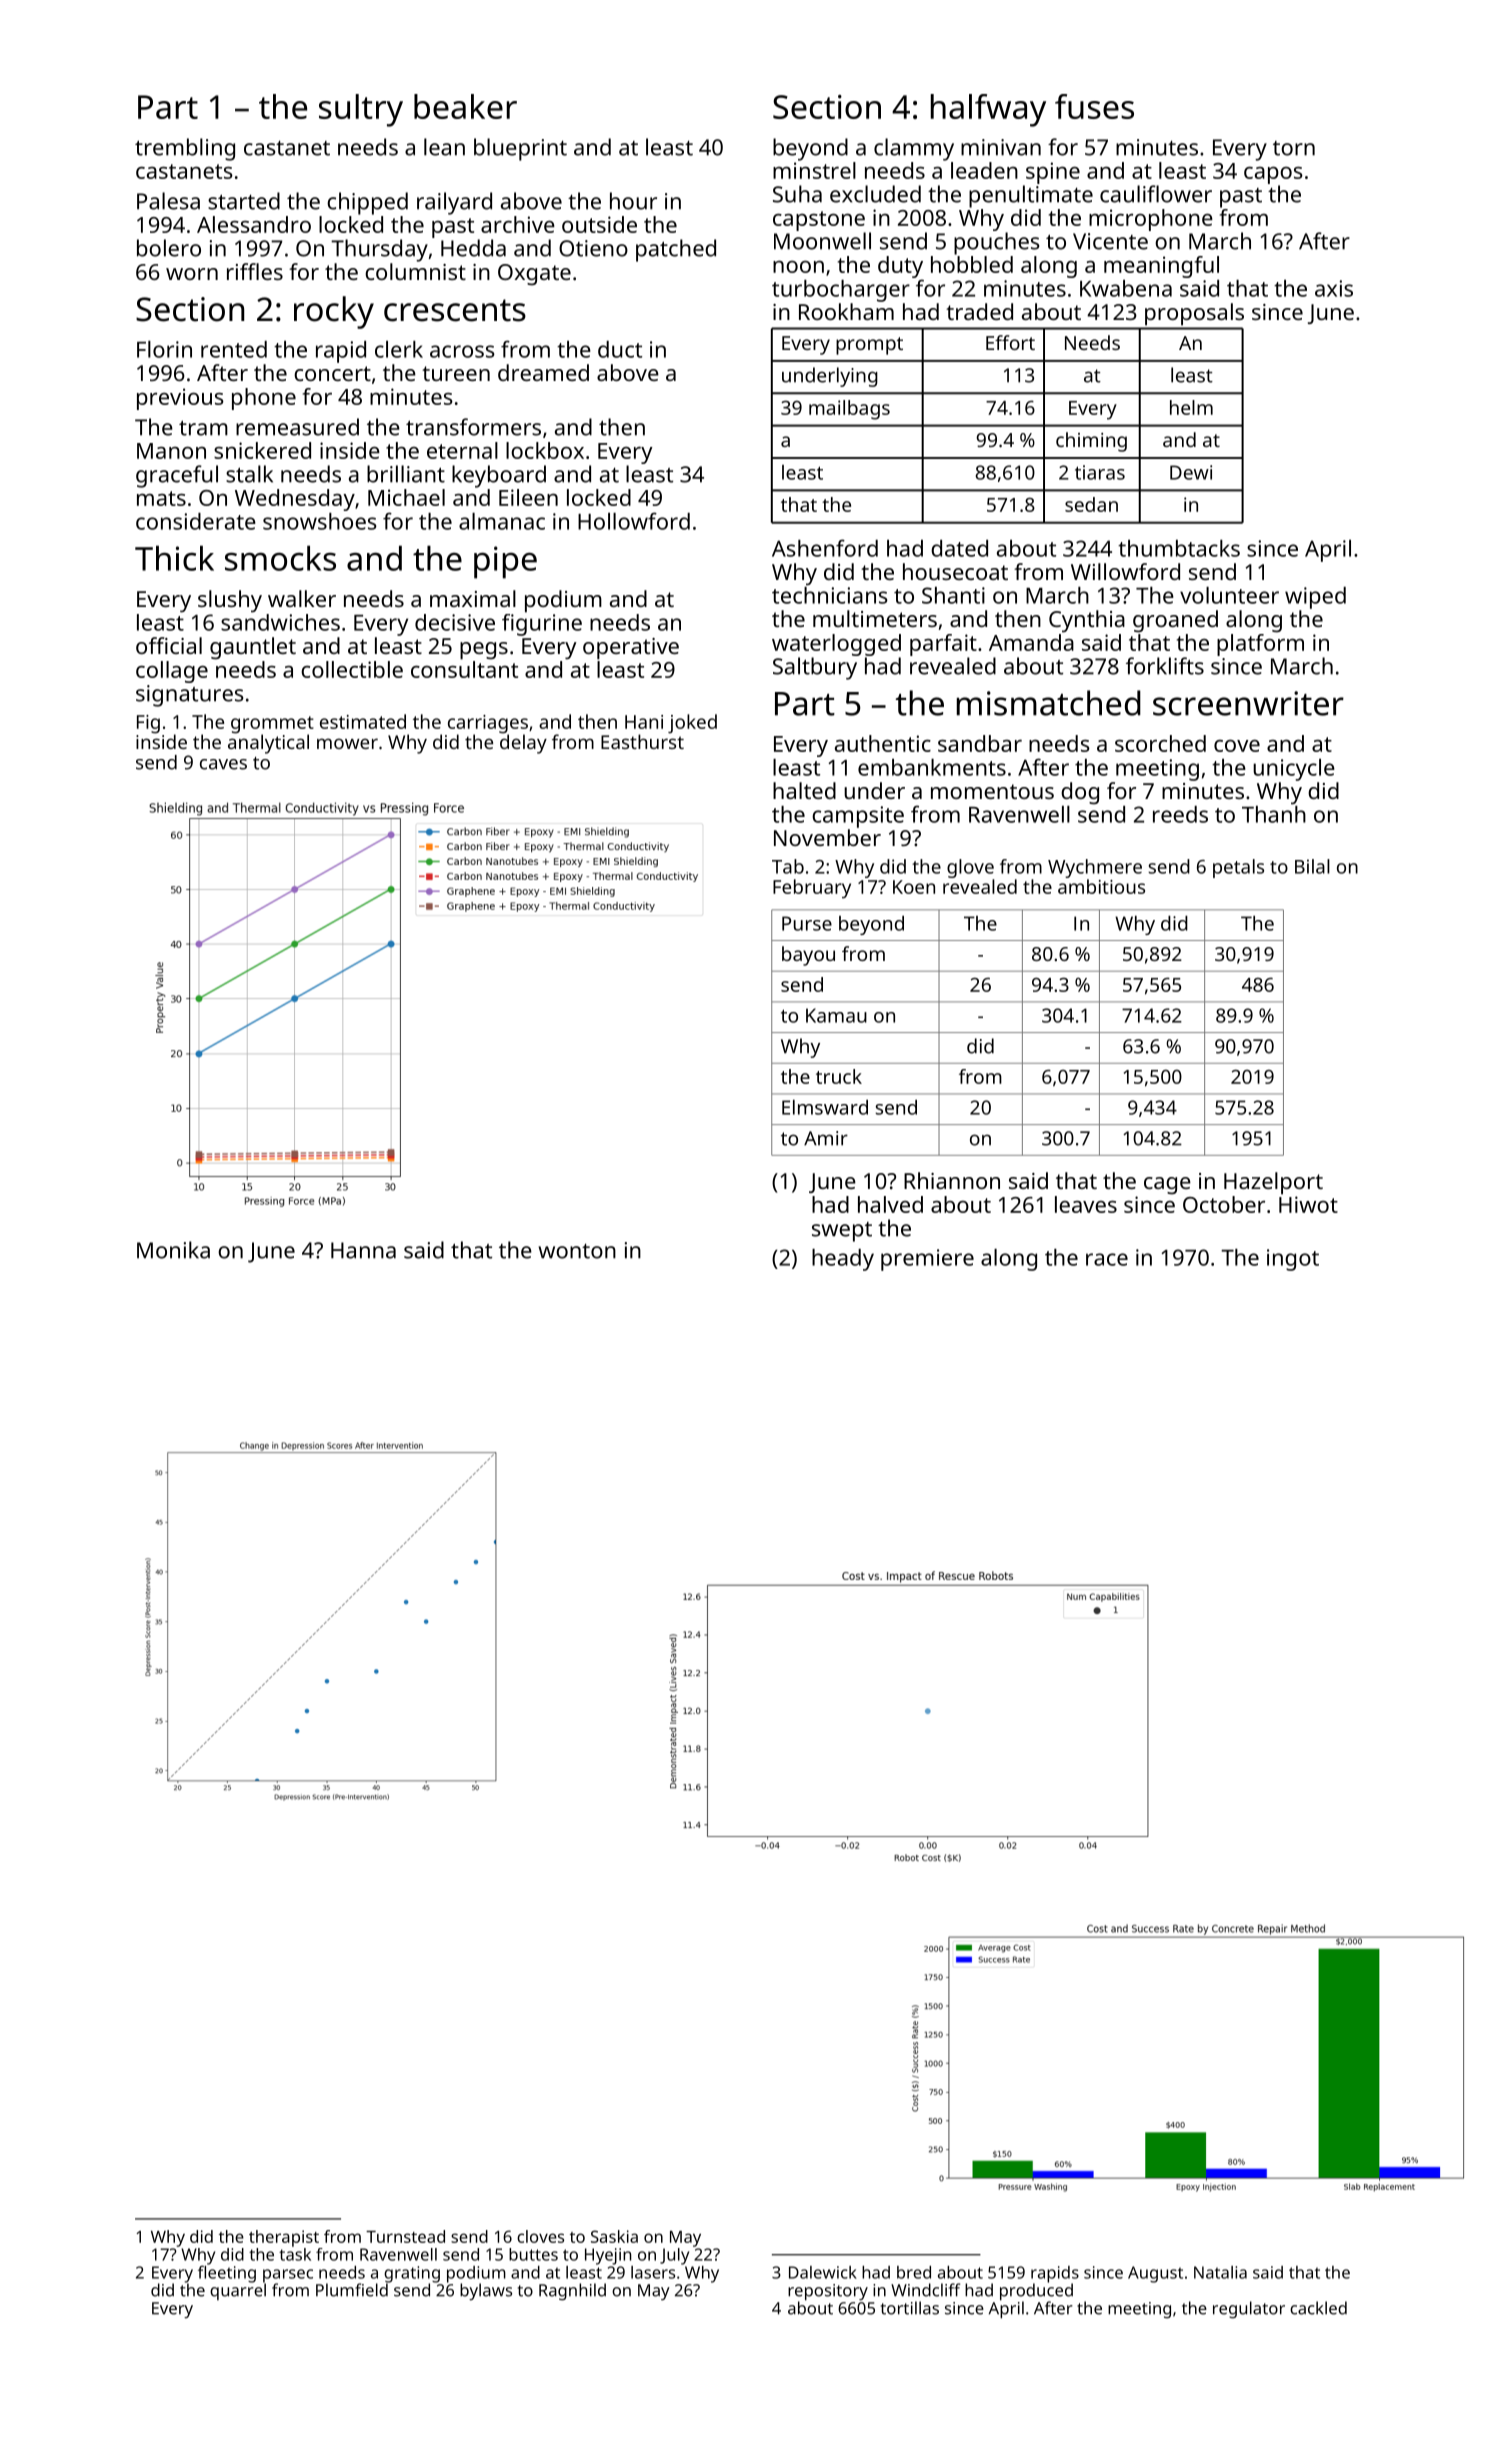  Describe the element at coordinates (843, 1260) in the screenshot. I see `heady` at that location.
